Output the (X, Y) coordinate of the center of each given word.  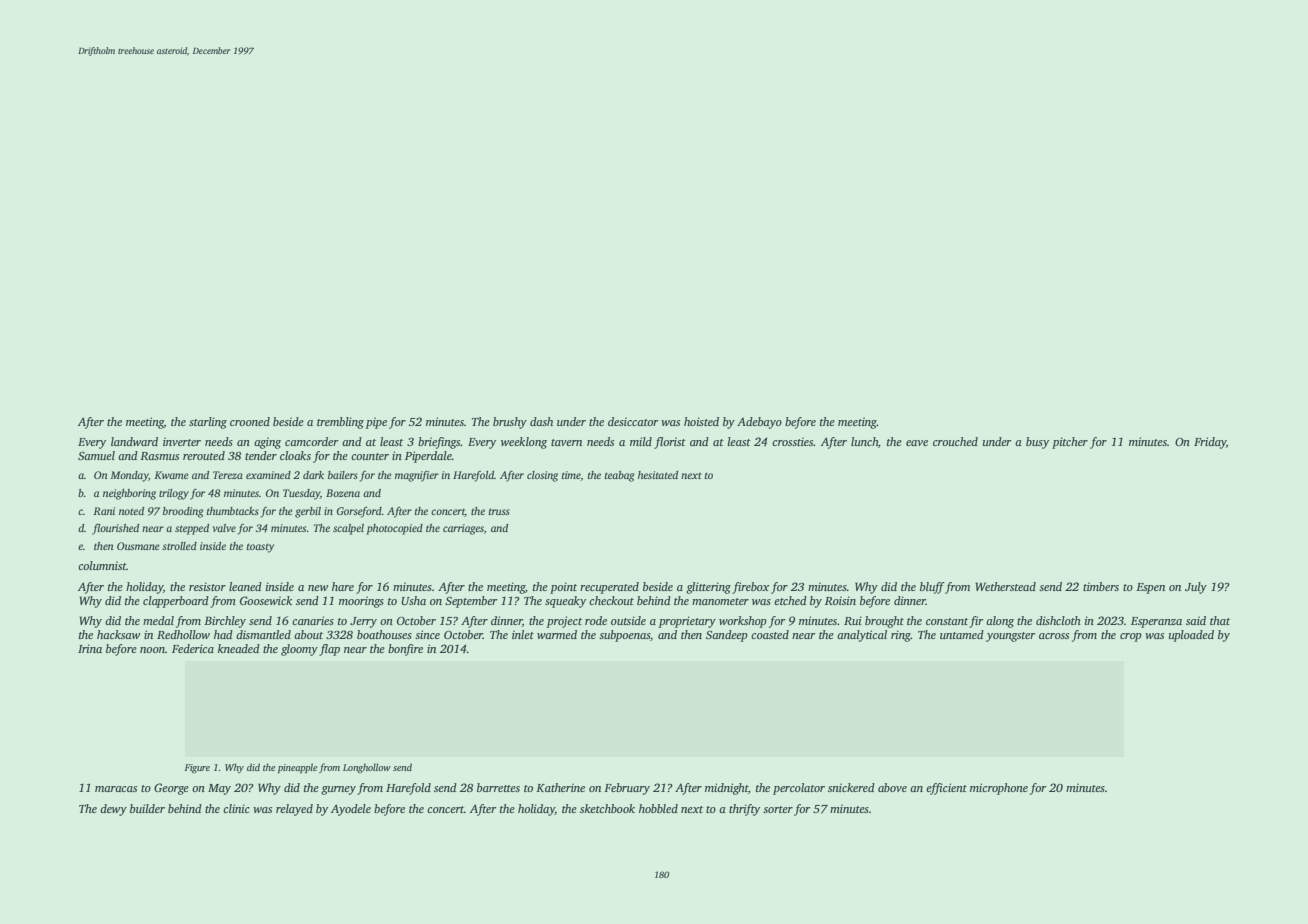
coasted (770, 634)
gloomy (299, 650)
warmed (557, 634)
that (1220, 620)
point (563, 588)
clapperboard (176, 602)
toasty (260, 548)
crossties (793, 441)
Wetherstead (1005, 586)
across (1054, 636)
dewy (113, 810)
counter (370, 456)
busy (1037, 443)
